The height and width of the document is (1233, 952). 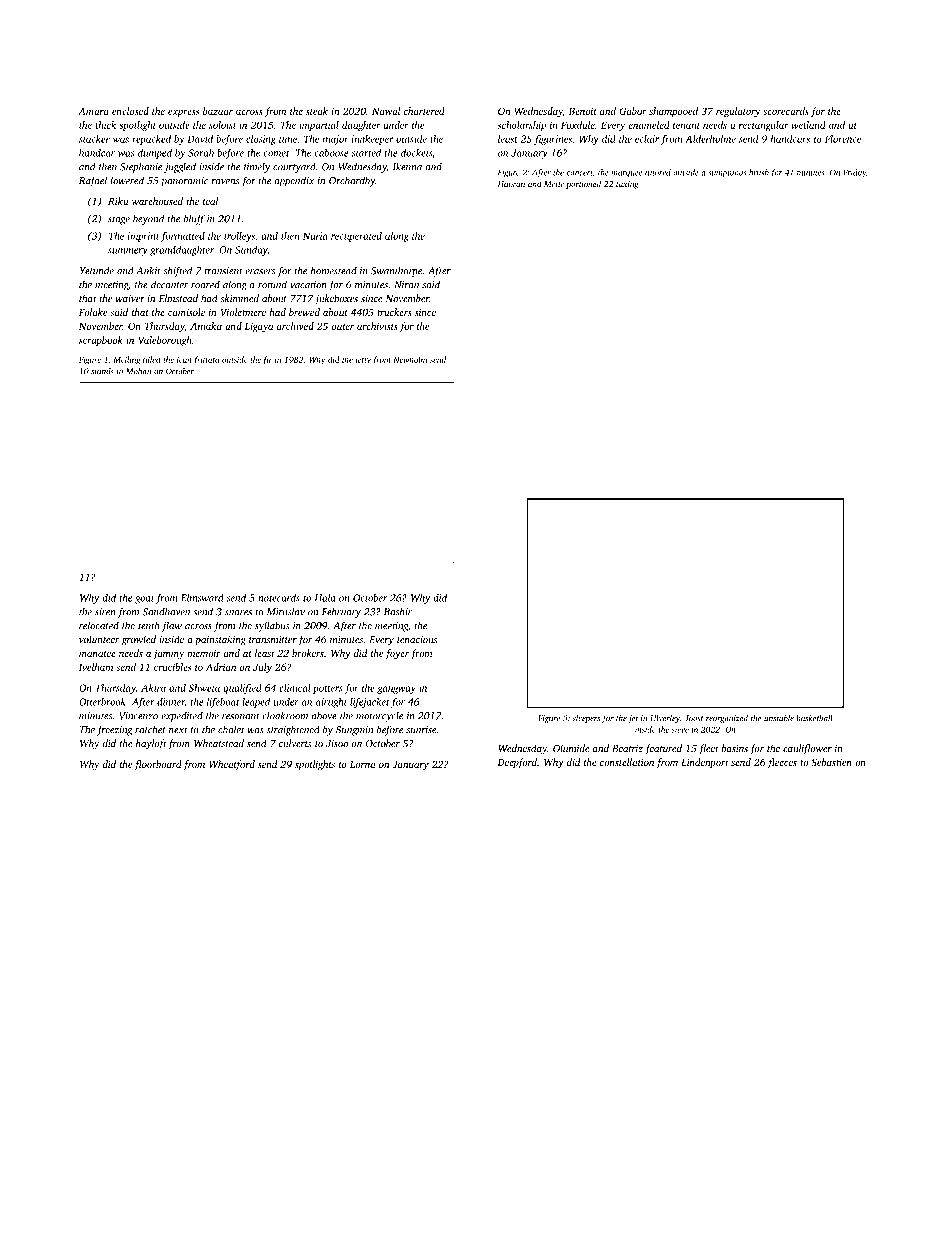 What do you see at coordinates (727, 174) in the document?
I see `sumptuous` at bounding box center [727, 174].
